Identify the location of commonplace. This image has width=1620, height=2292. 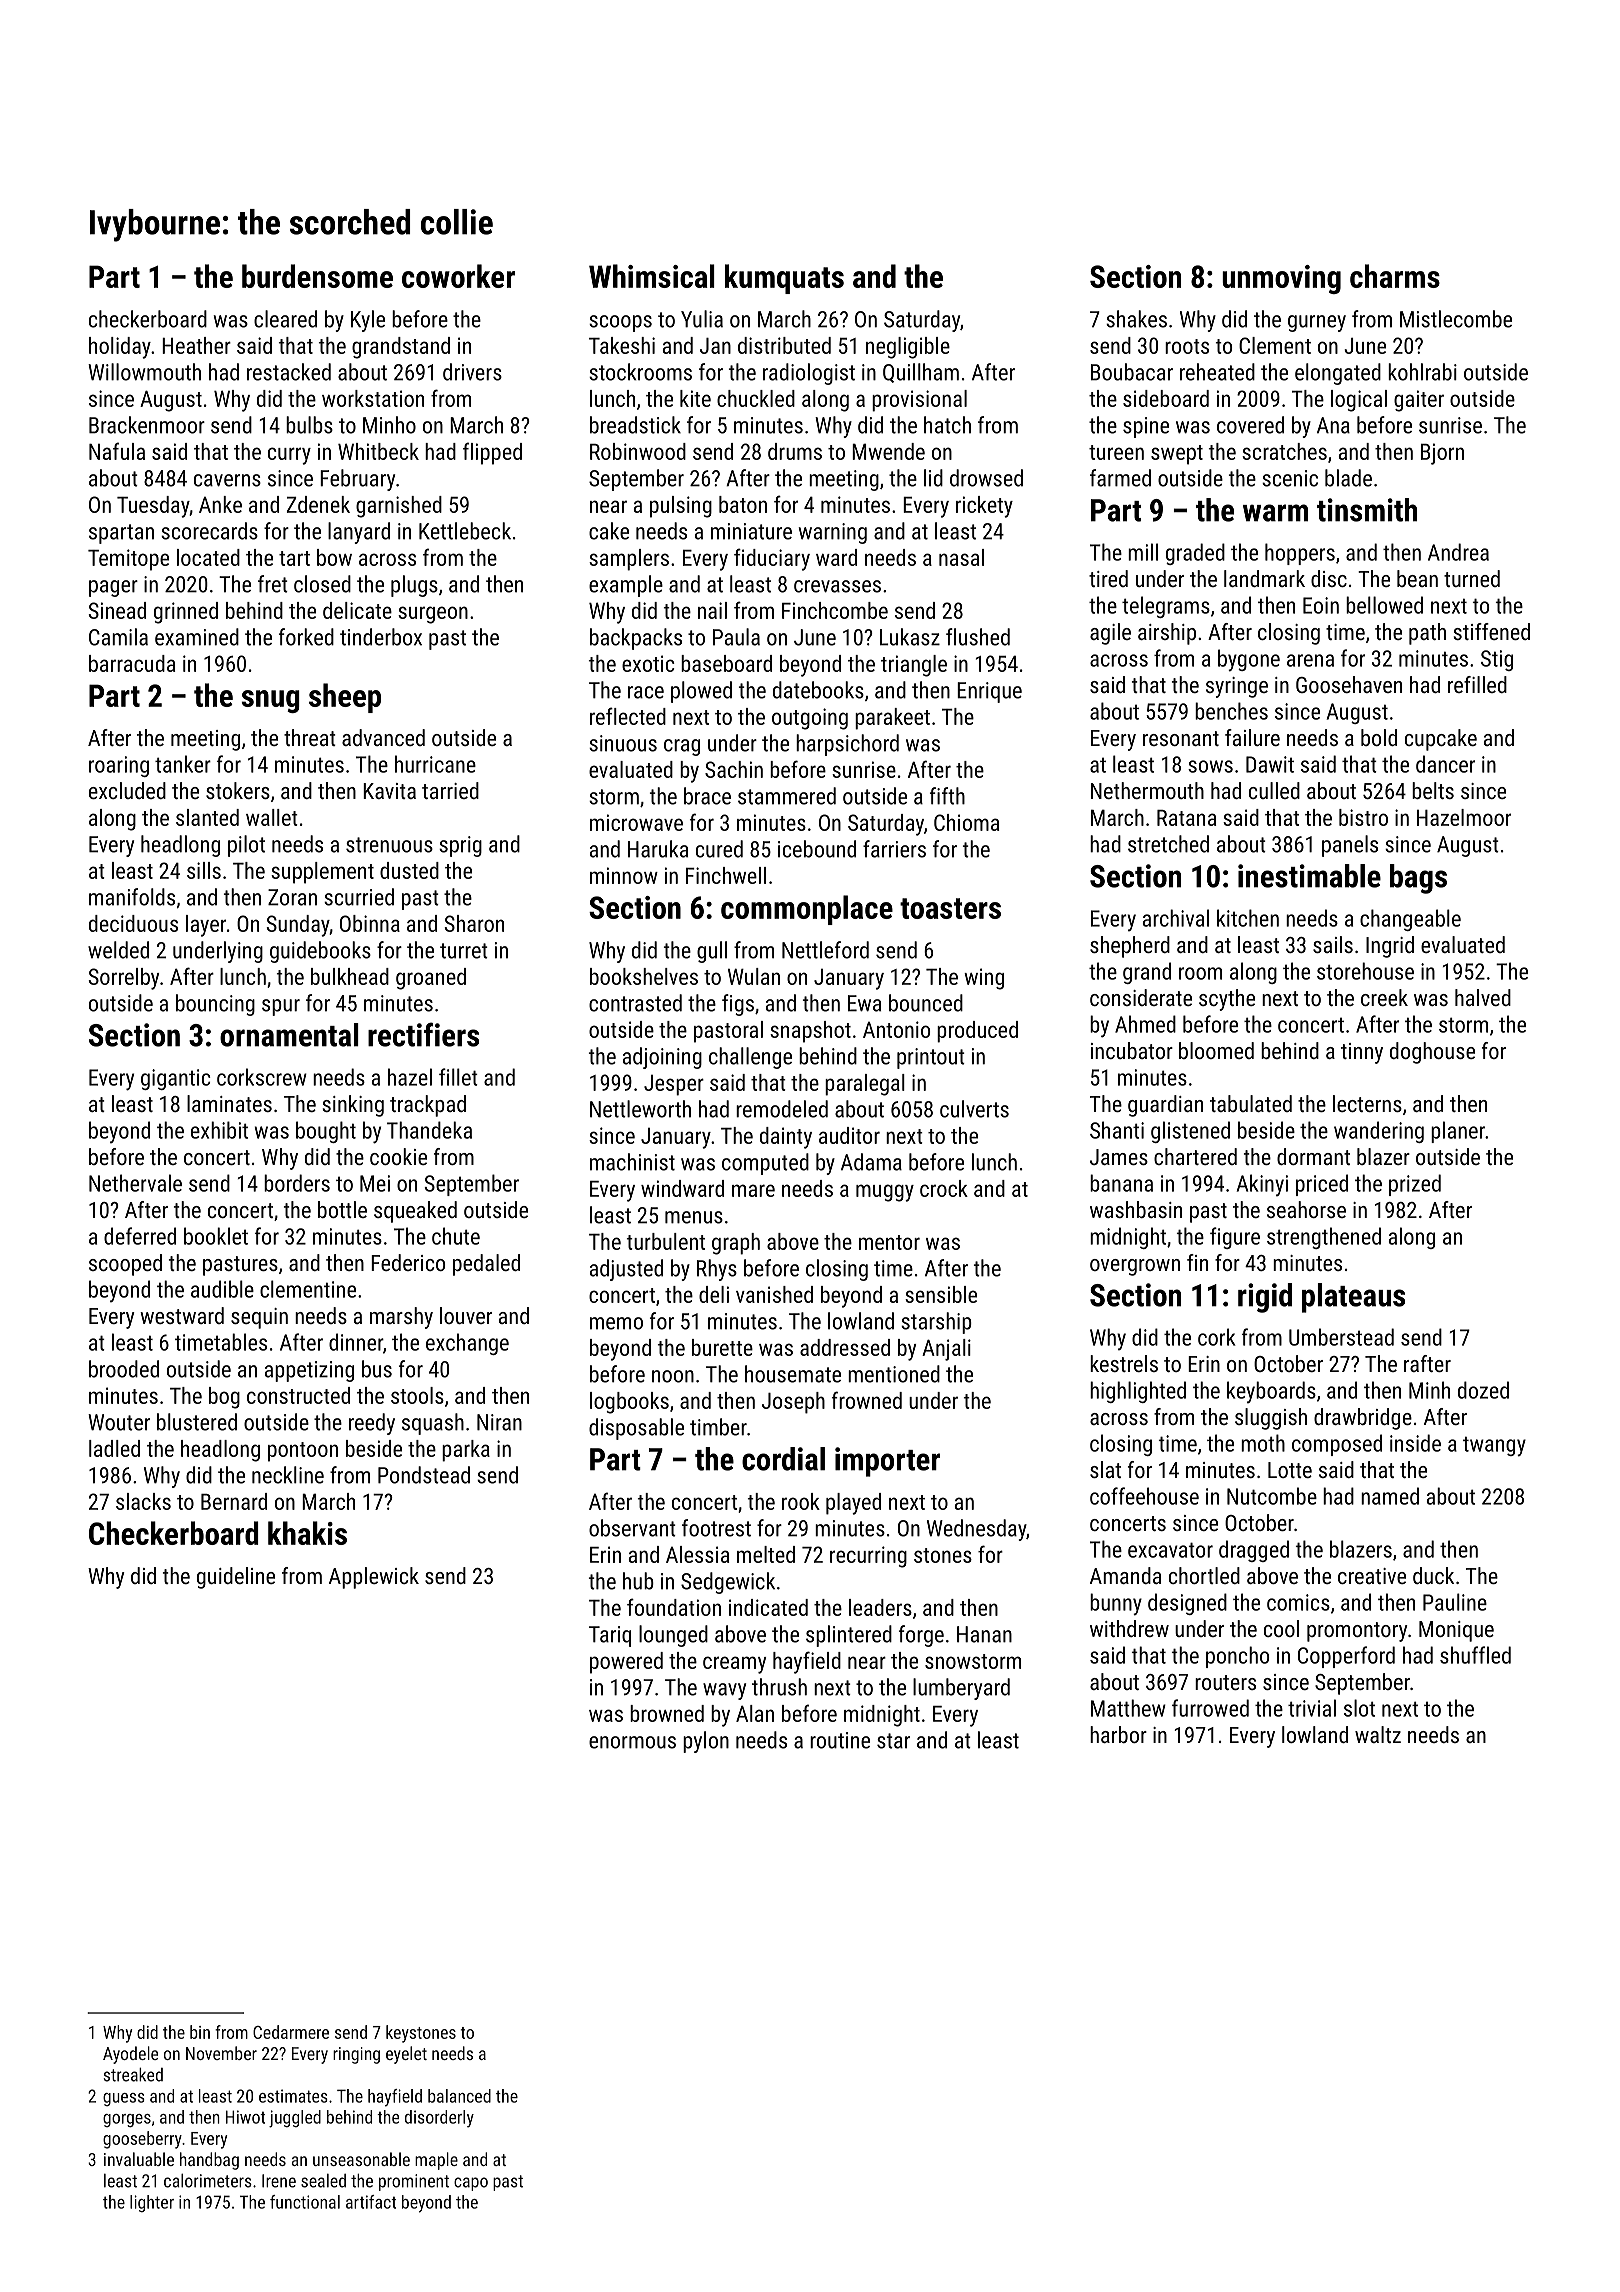
(807, 910).
